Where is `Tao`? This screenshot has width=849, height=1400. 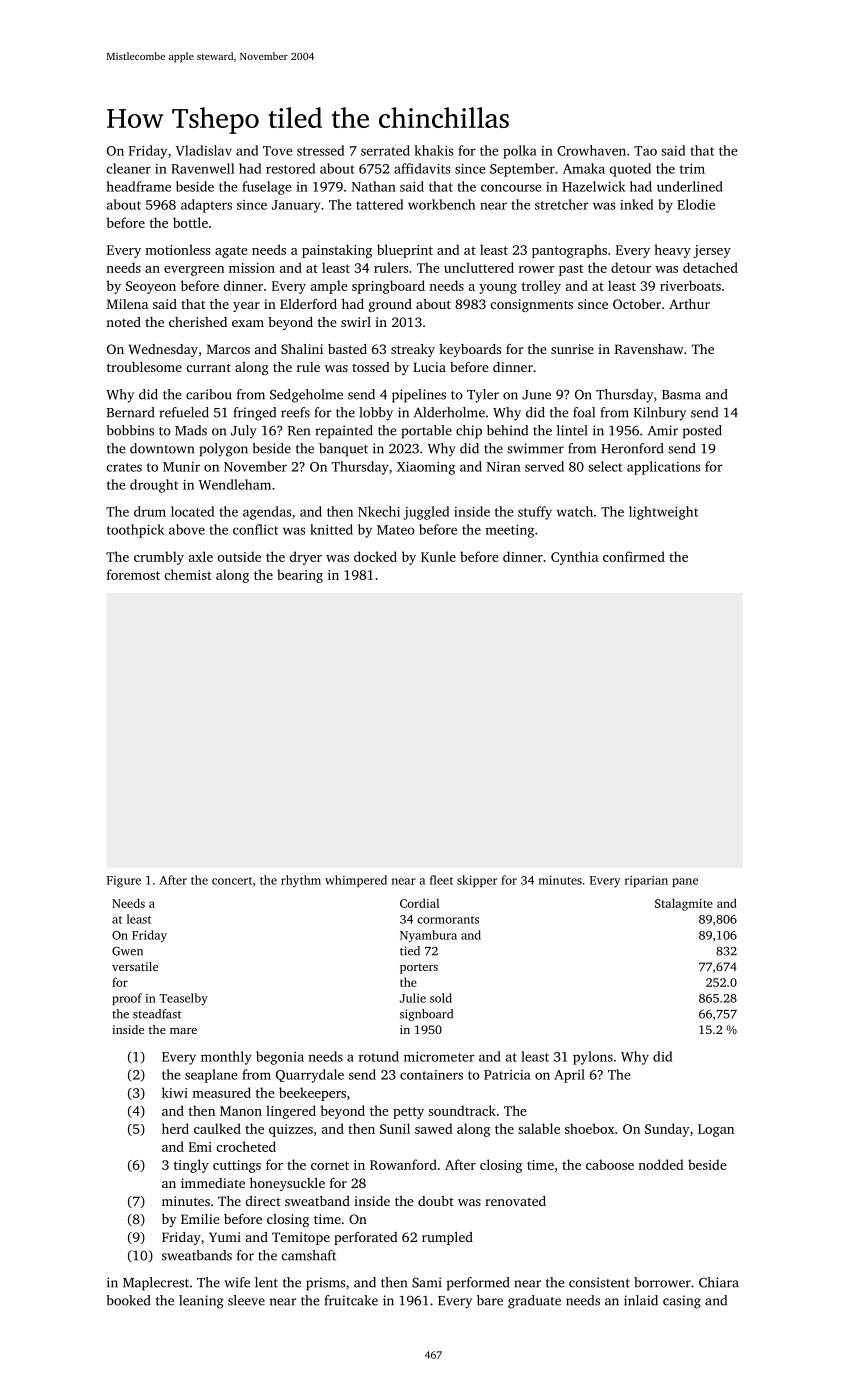
Tao is located at coordinates (645, 151).
